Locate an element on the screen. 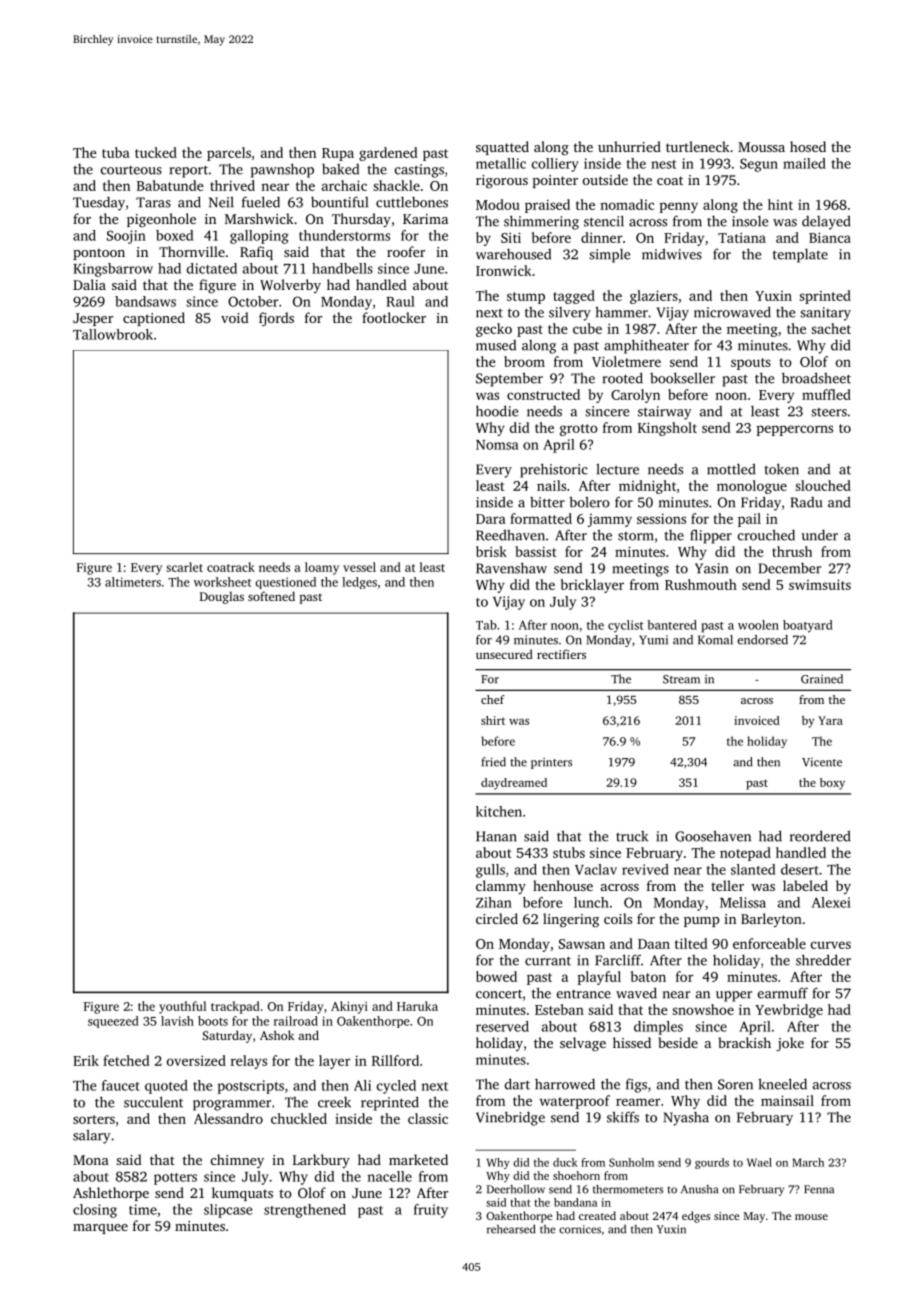  reordered is located at coordinates (820, 836).
